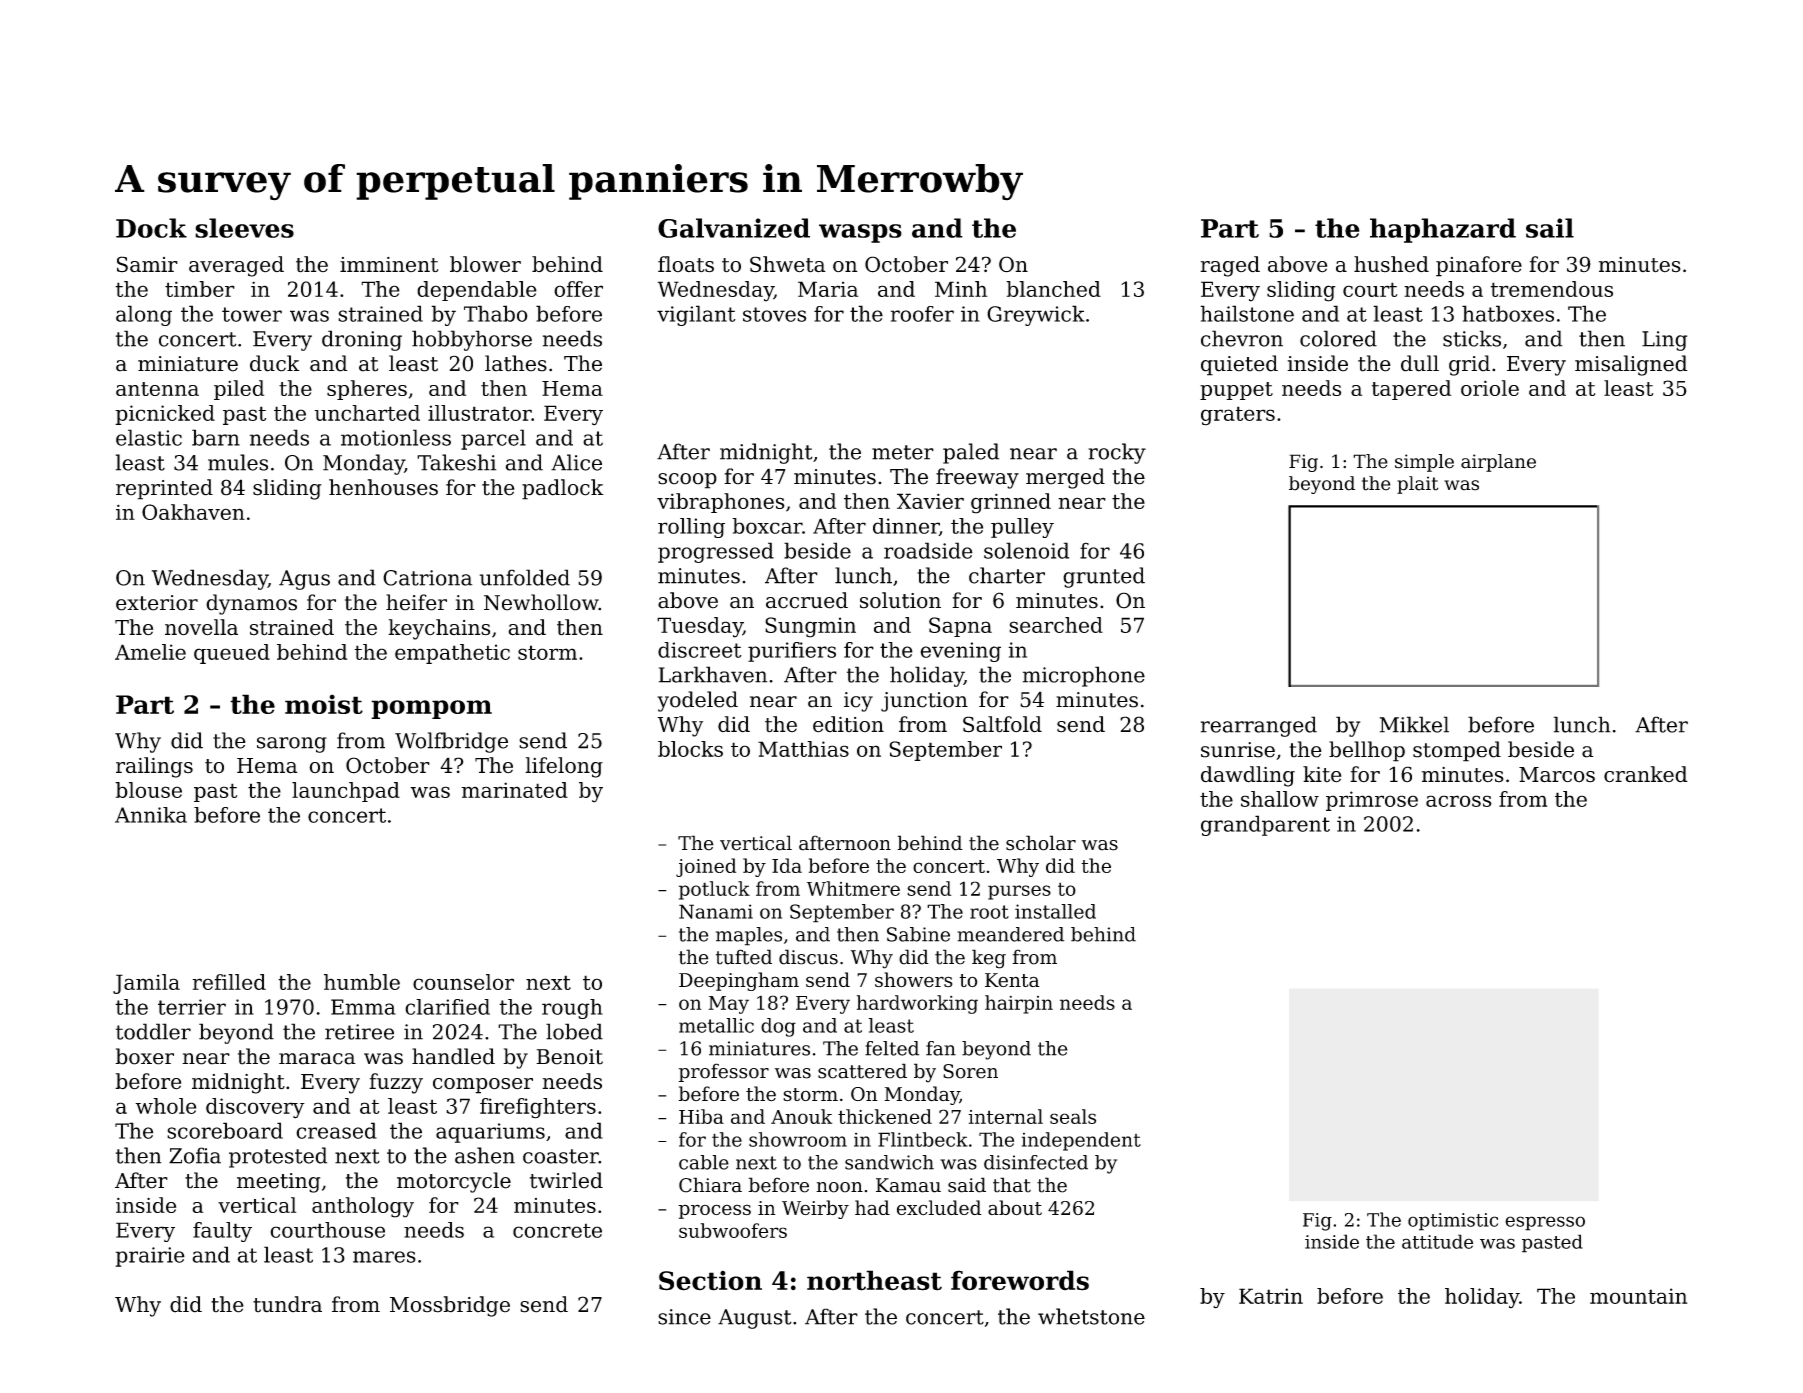  I want to click on faulty, so click(222, 1232).
